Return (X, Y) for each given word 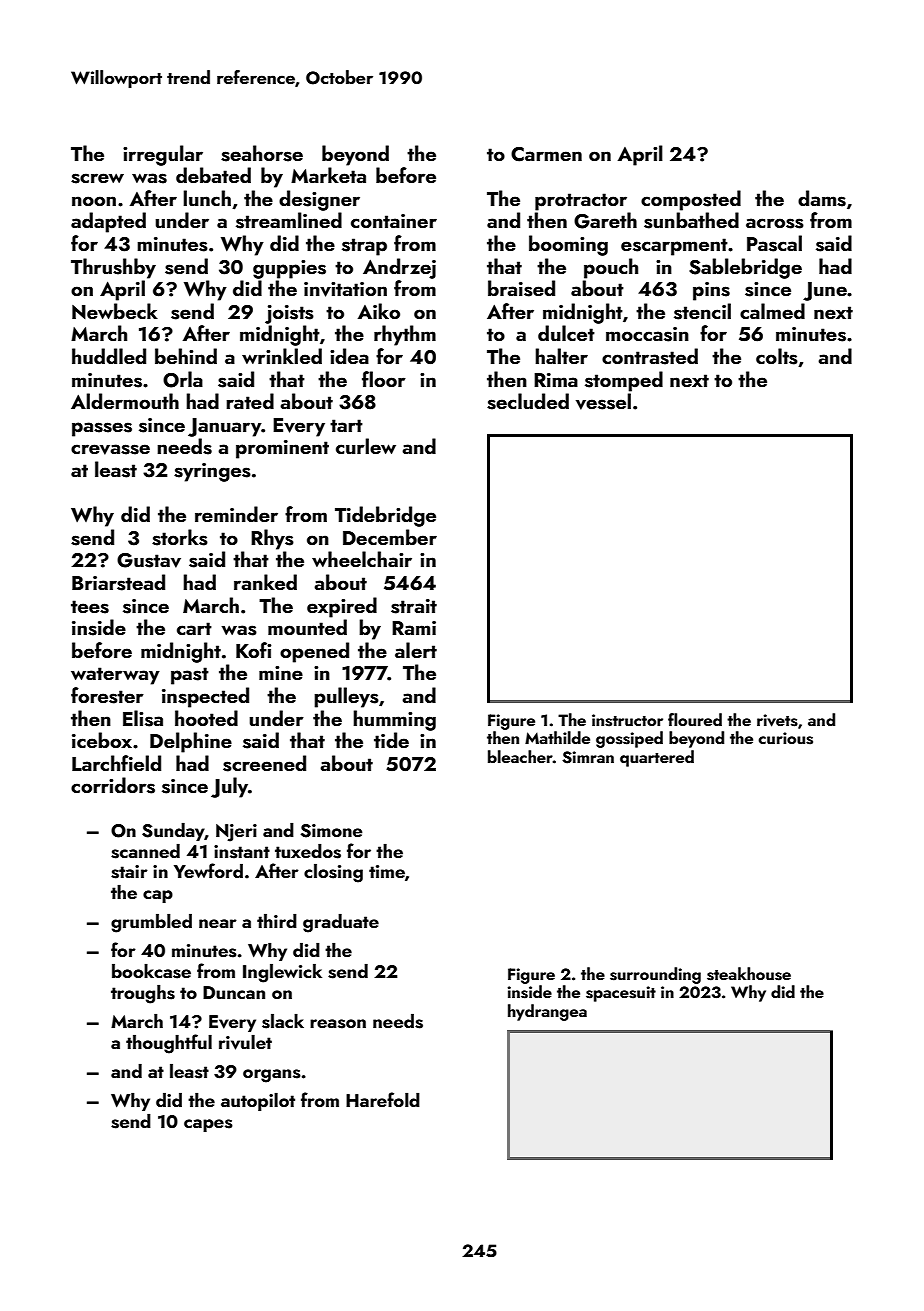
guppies (289, 269)
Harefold (383, 1099)
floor (384, 379)
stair (129, 872)
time (387, 871)
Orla (183, 379)
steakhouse (749, 974)
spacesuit (621, 994)
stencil (702, 311)
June (825, 291)
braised (521, 288)
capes (208, 1125)
